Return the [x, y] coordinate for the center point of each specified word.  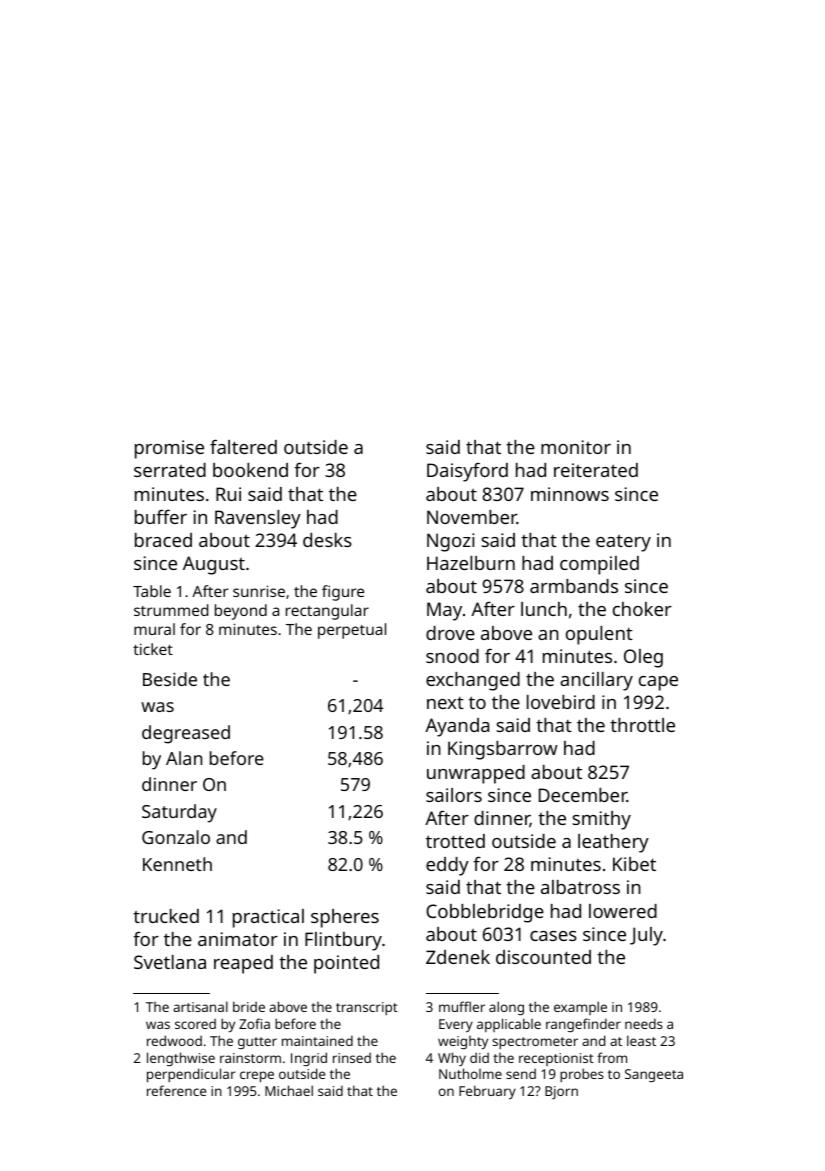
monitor [576, 447]
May [444, 611]
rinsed [352, 1057]
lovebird [561, 702]
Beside [170, 679]
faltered [243, 446]
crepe [257, 1077]
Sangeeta [654, 1075]
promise [169, 449]
